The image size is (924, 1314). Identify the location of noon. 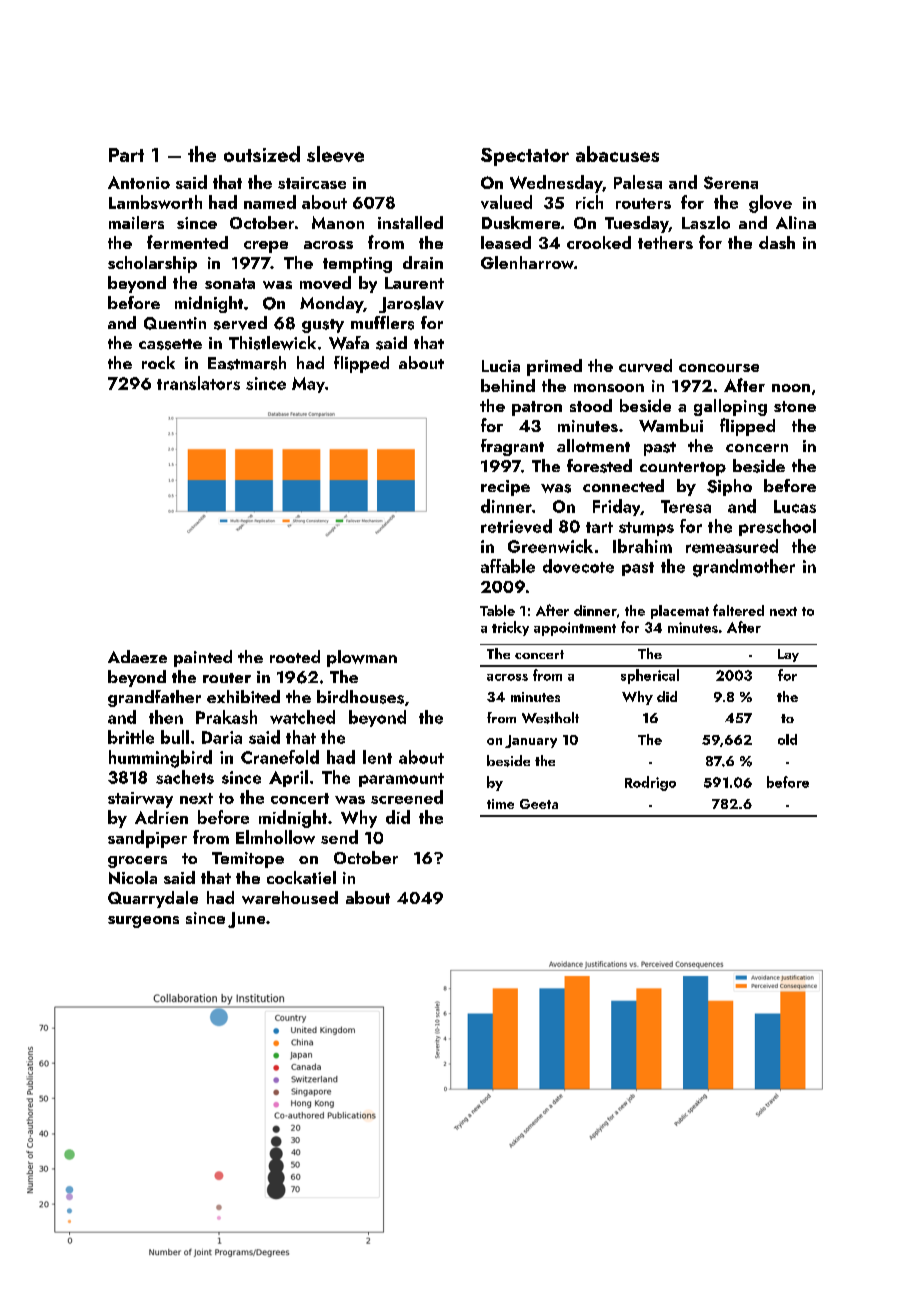
(791, 388).
